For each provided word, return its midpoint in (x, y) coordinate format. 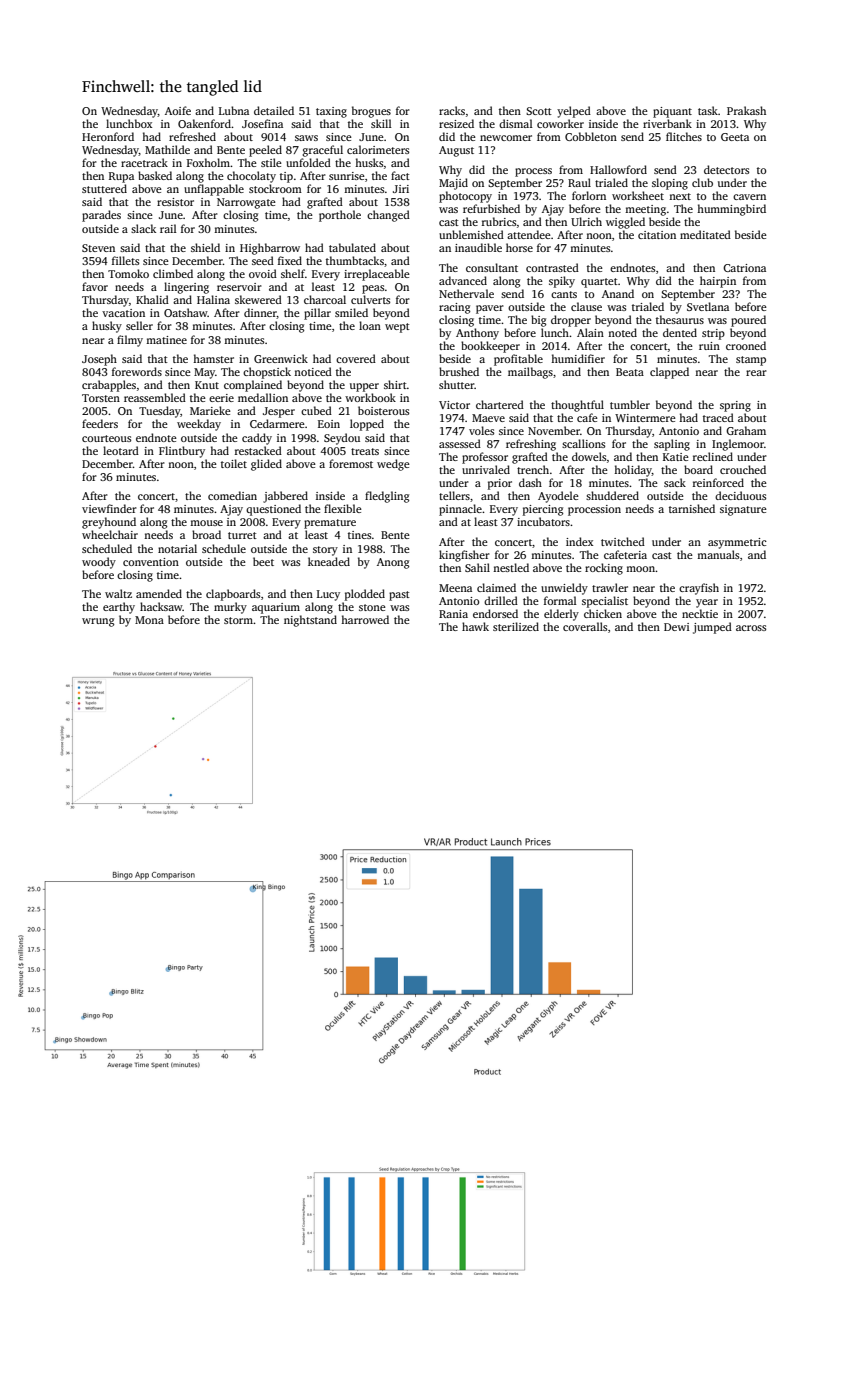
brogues (371, 112)
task (708, 110)
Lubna (234, 110)
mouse (206, 523)
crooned (746, 345)
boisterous (383, 410)
